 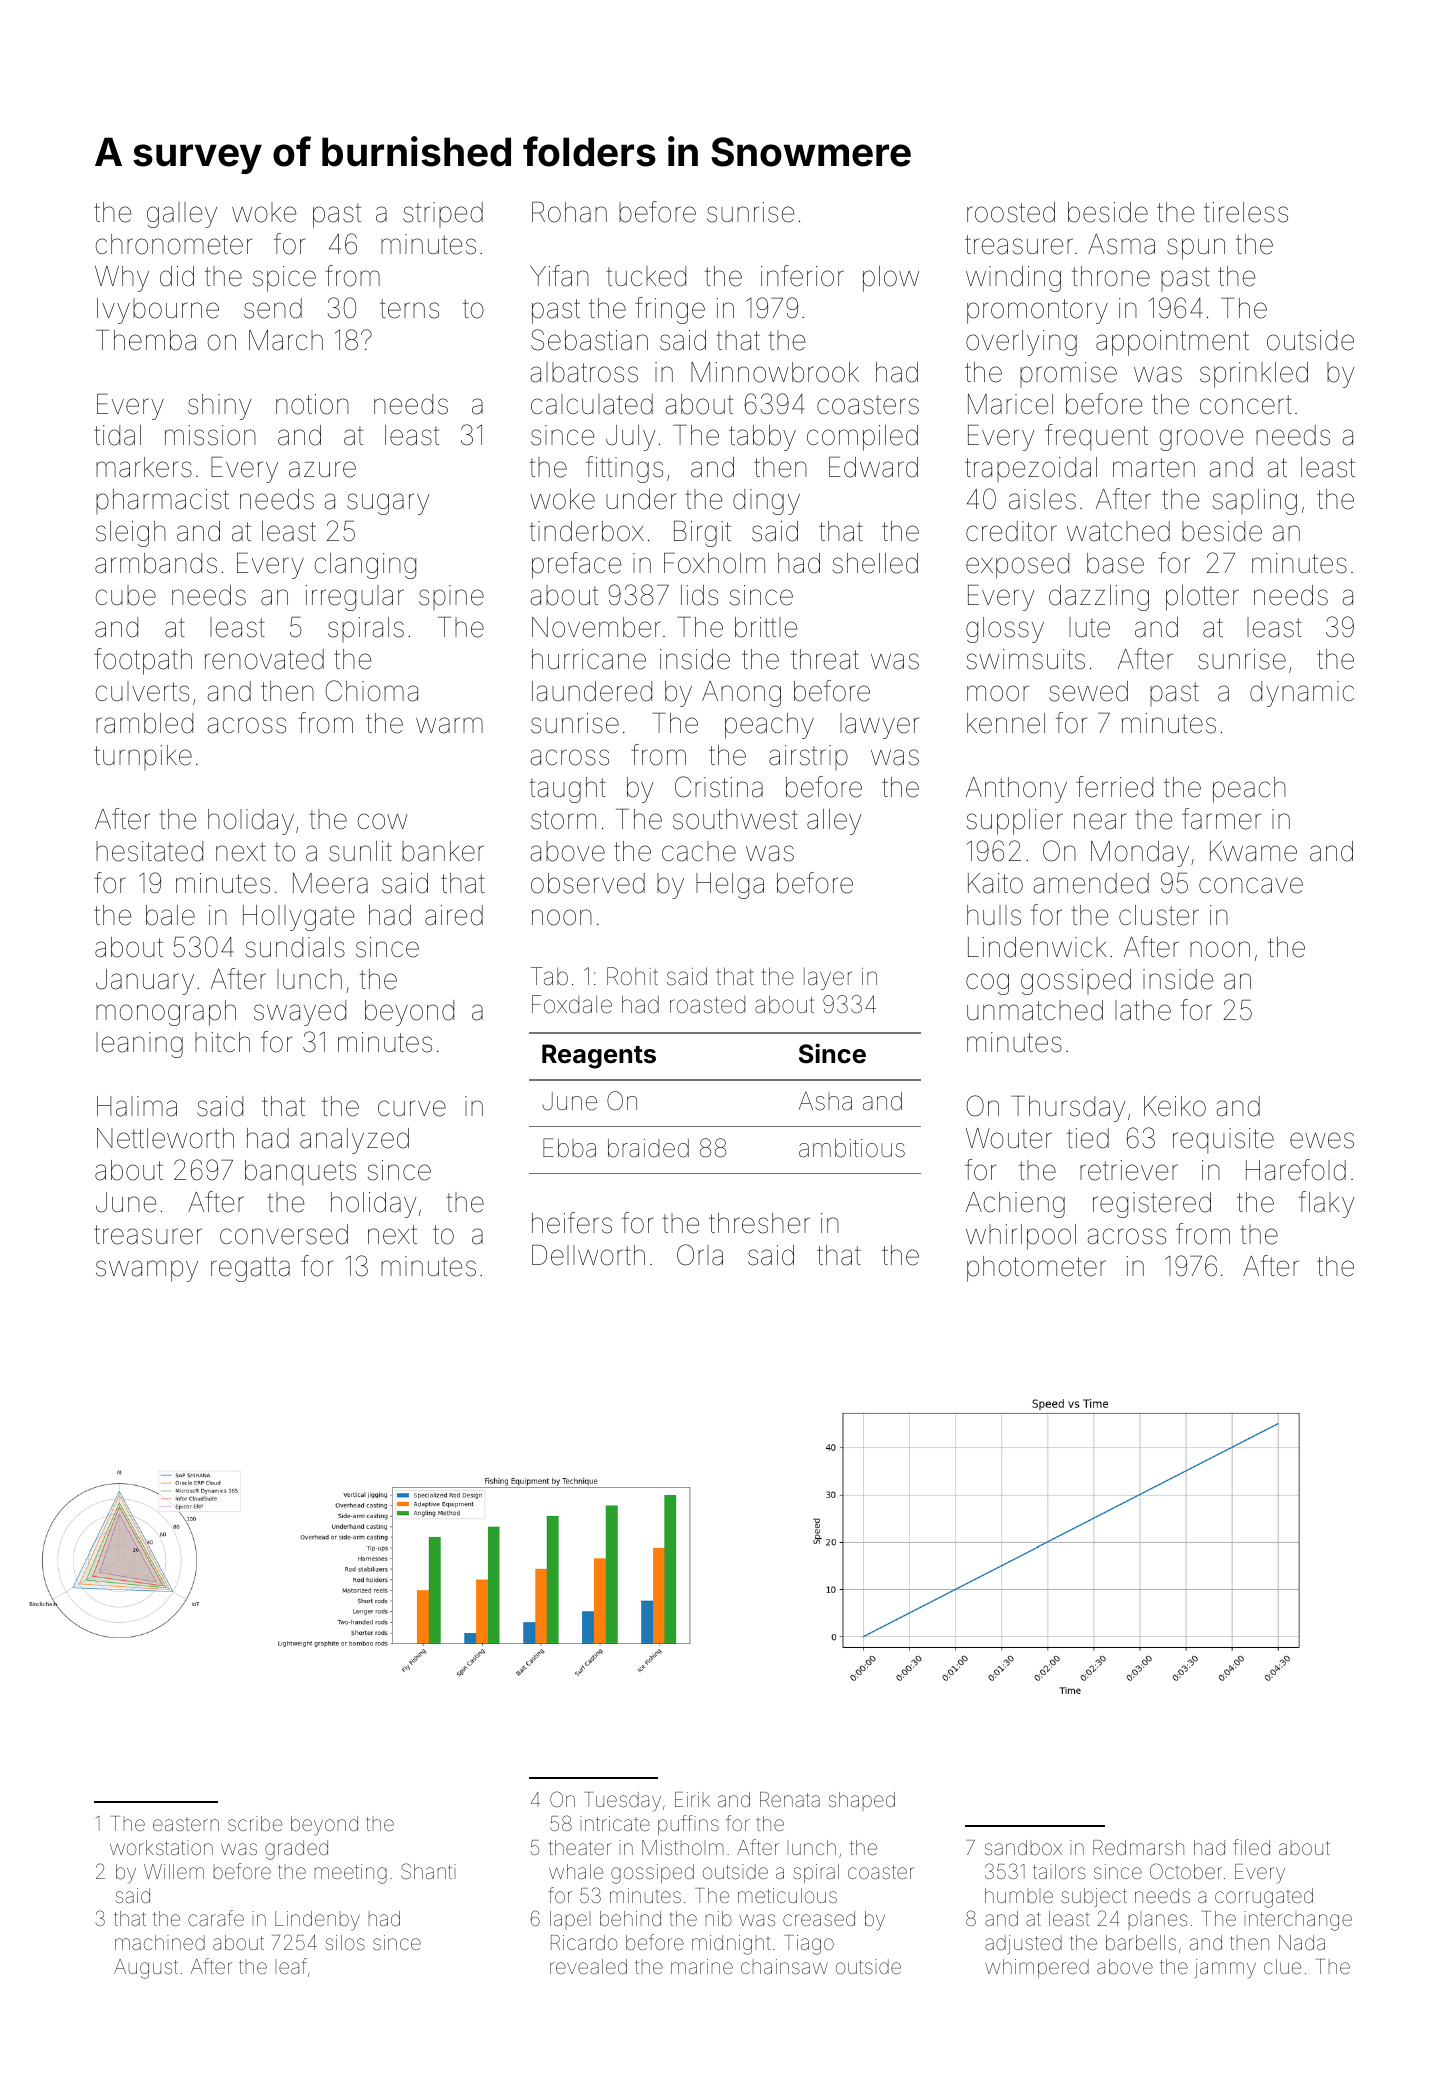 I want to click on southwest, so click(x=735, y=819).
